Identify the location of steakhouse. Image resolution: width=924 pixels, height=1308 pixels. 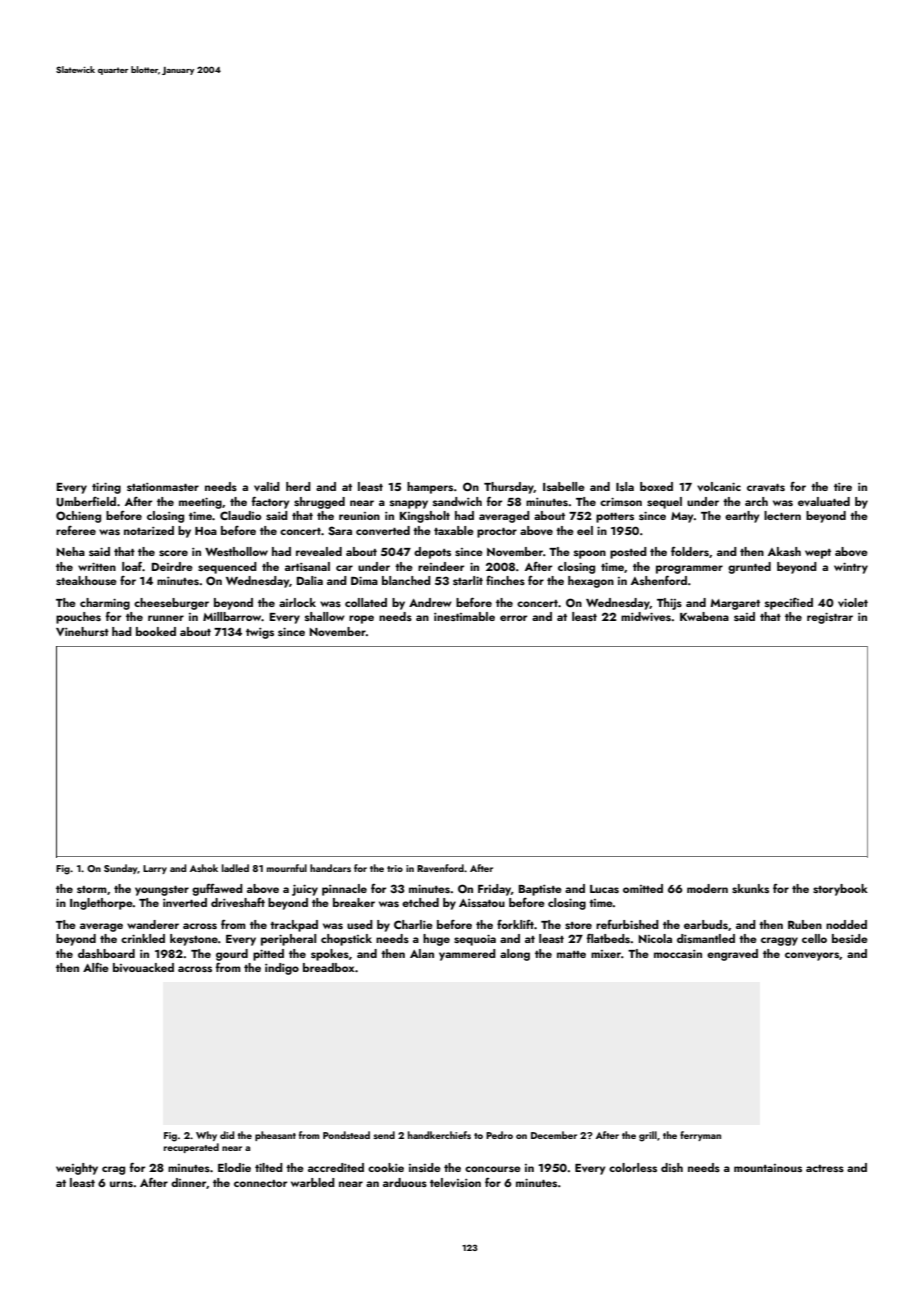
(86, 580).
